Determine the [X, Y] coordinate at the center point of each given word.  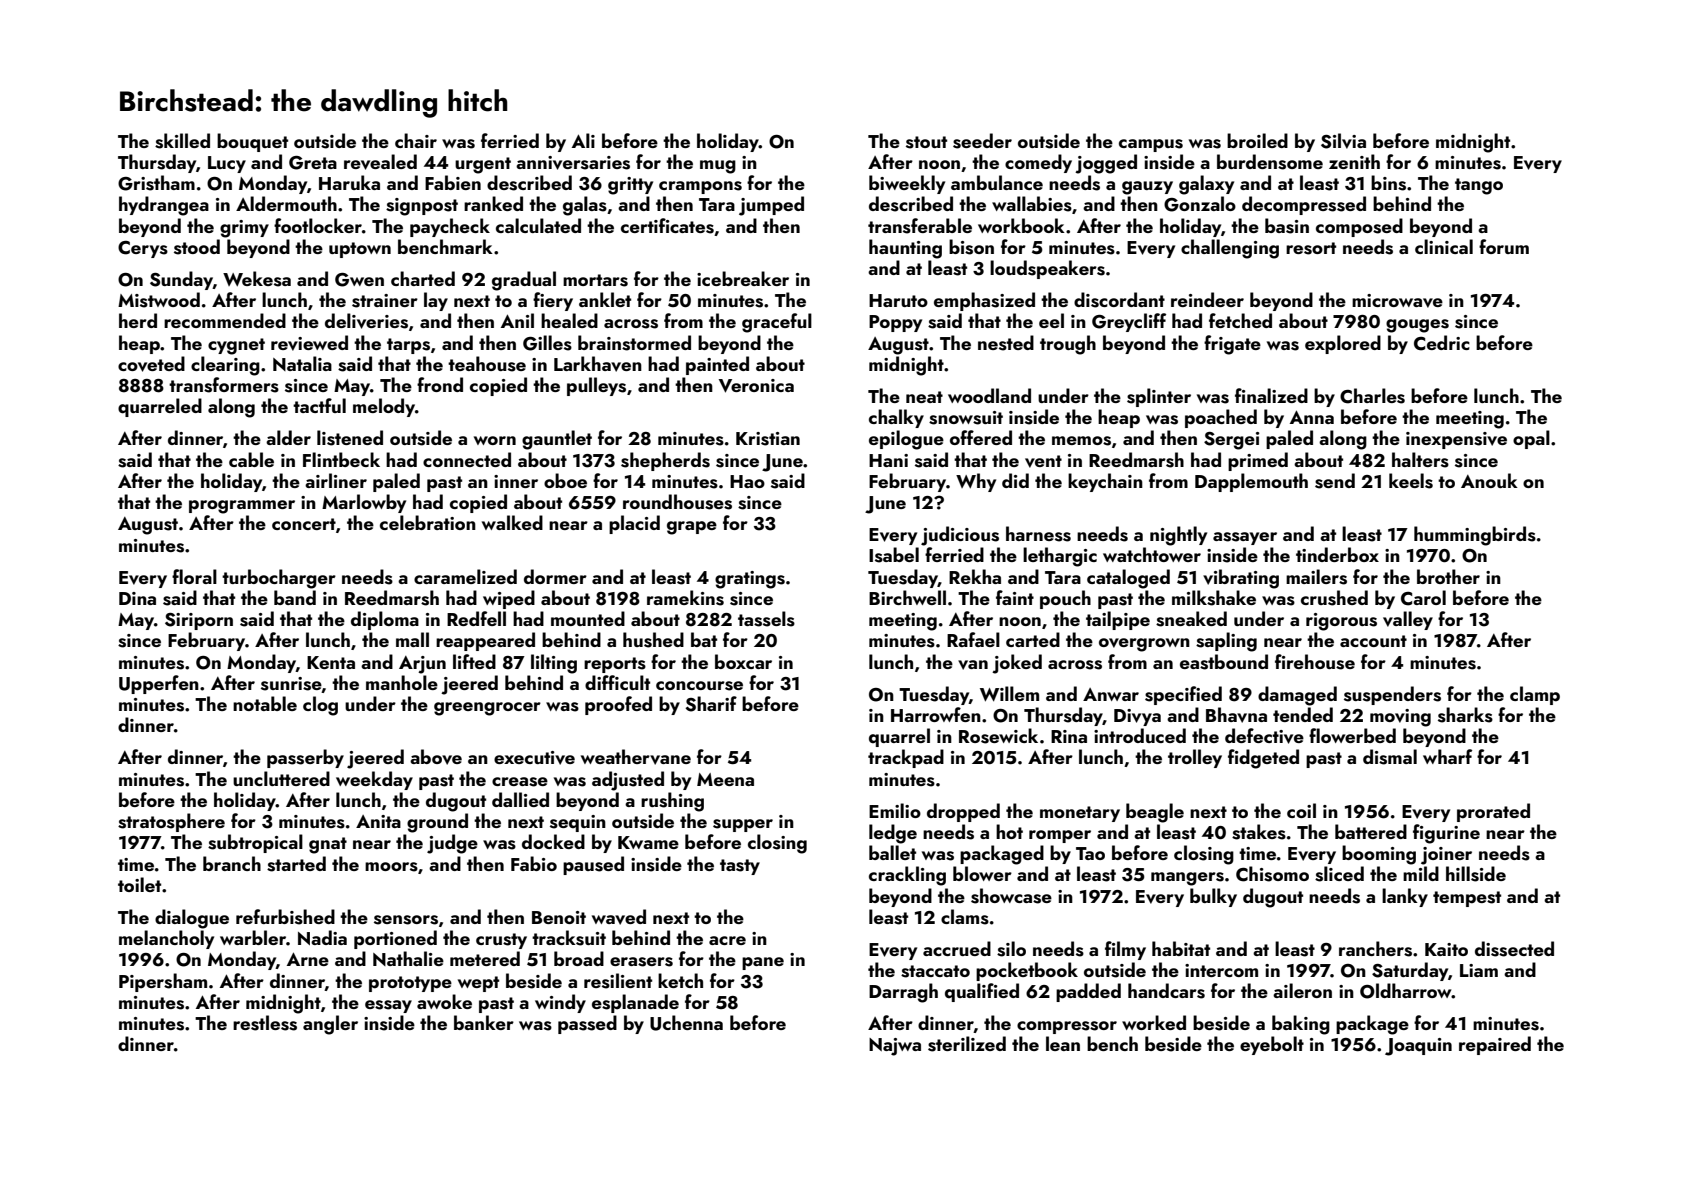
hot [1009, 831]
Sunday [181, 280]
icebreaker [743, 278]
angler [330, 1025]
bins [1388, 183]
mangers [1187, 879]
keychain [1105, 482]
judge [452, 844]
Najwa [895, 1047]
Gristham [156, 183]
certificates [667, 226]
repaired [1495, 1045]
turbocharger [279, 579]
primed [1258, 461]
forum [1504, 246]
